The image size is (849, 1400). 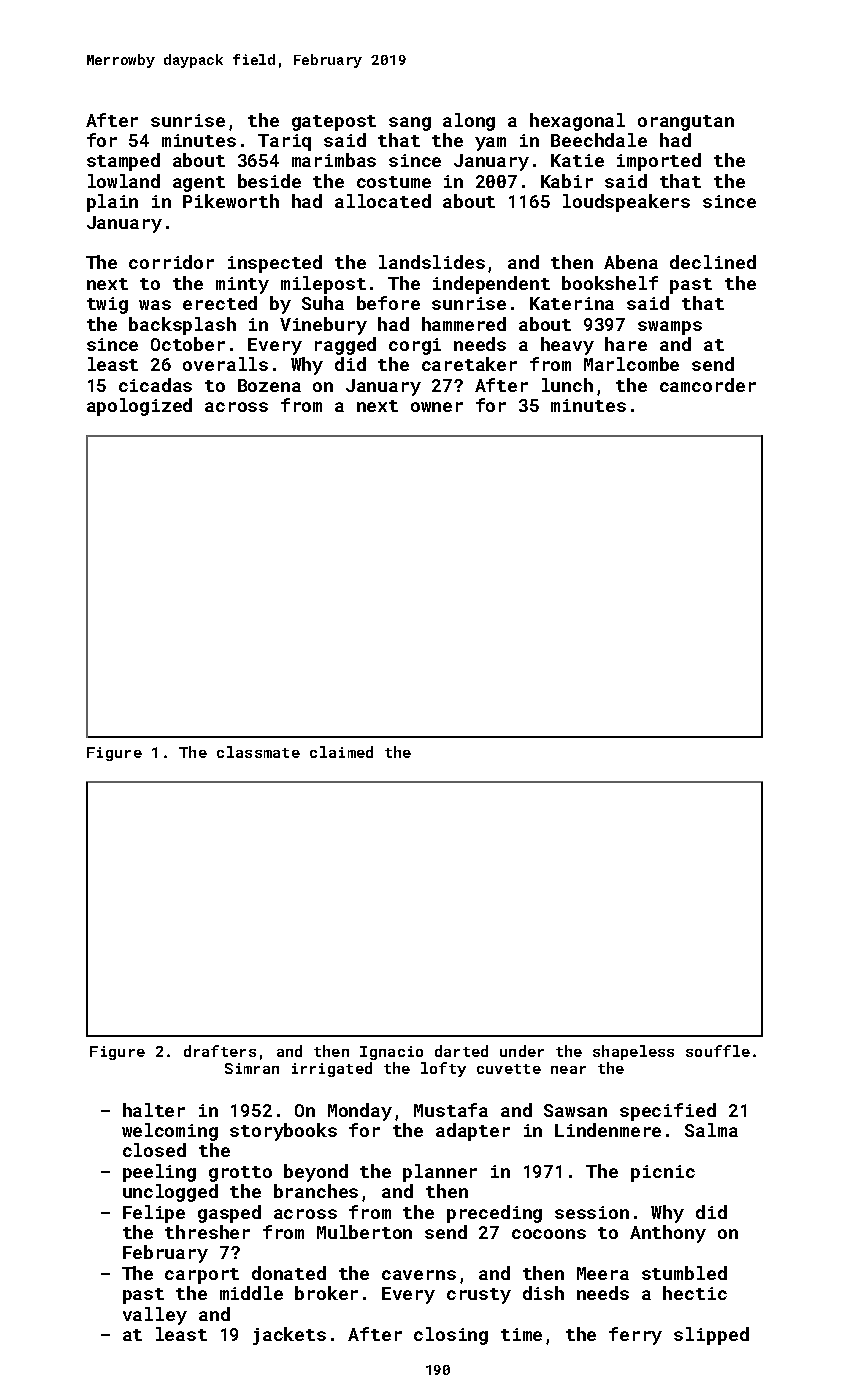 What do you see at coordinates (334, 160) in the screenshot?
I see `marimbas` at bounding box center [334, 160].
